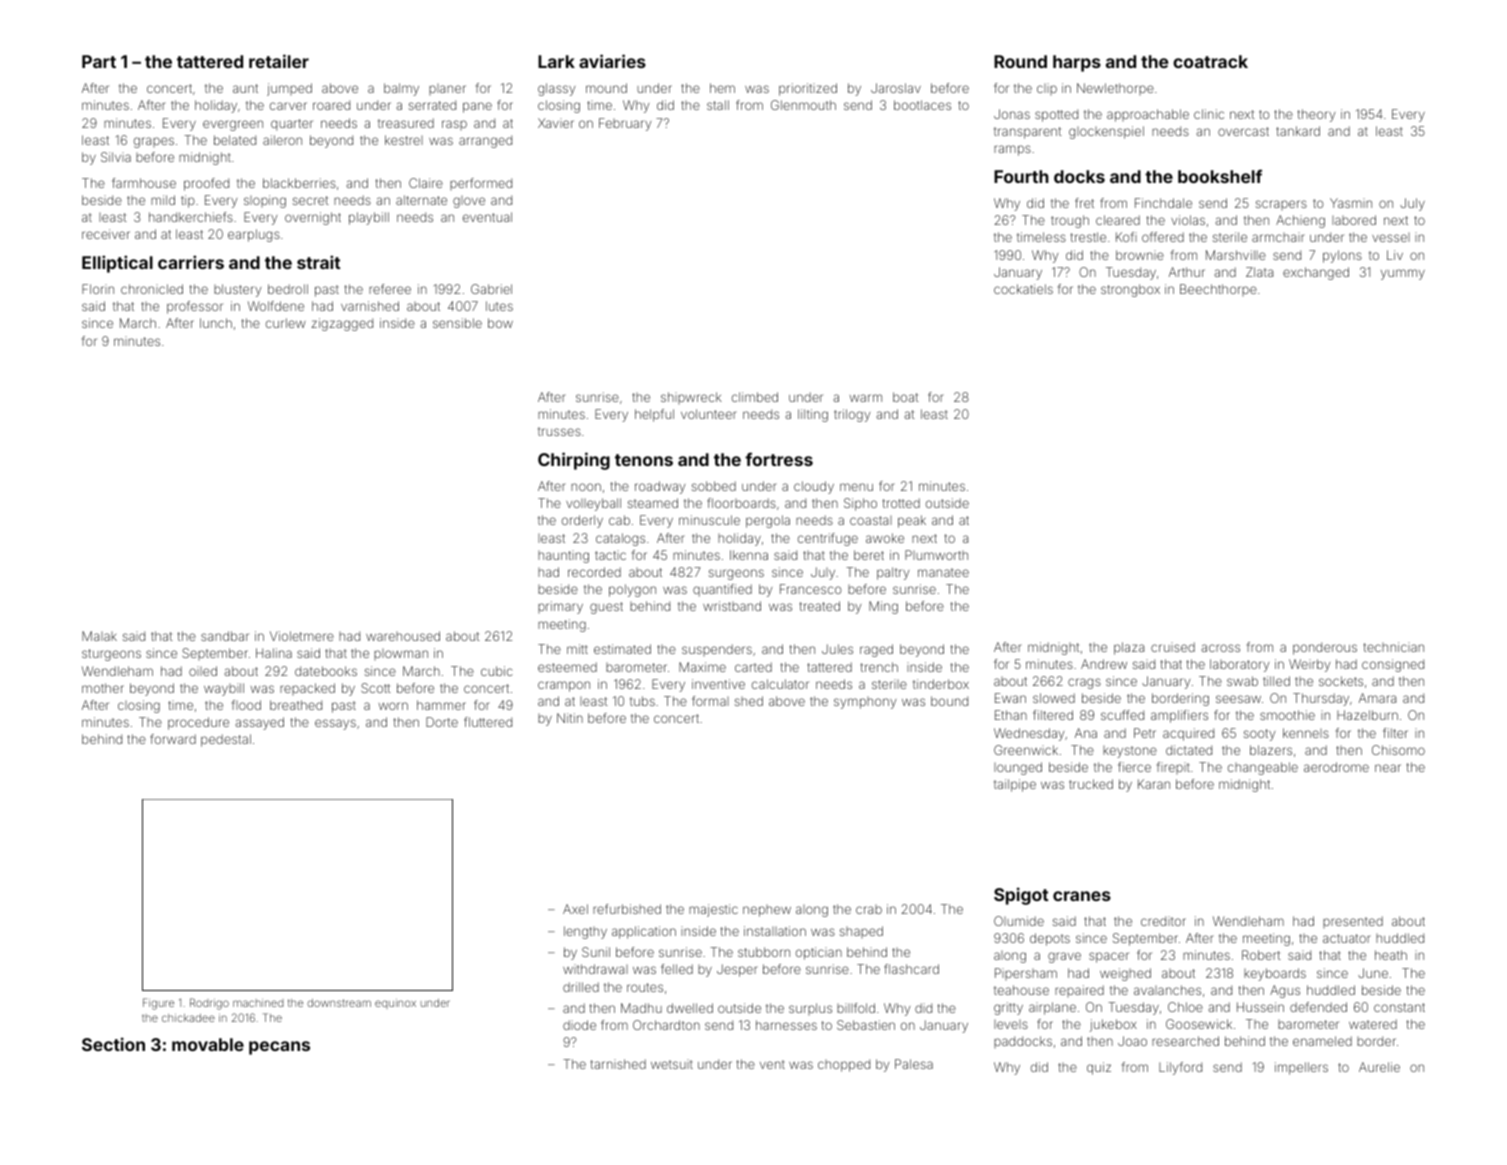 The image size is (1507, 1165). Describe the element at coordinates (279, 61) in the screenshot. I see `retailer` at that location.
